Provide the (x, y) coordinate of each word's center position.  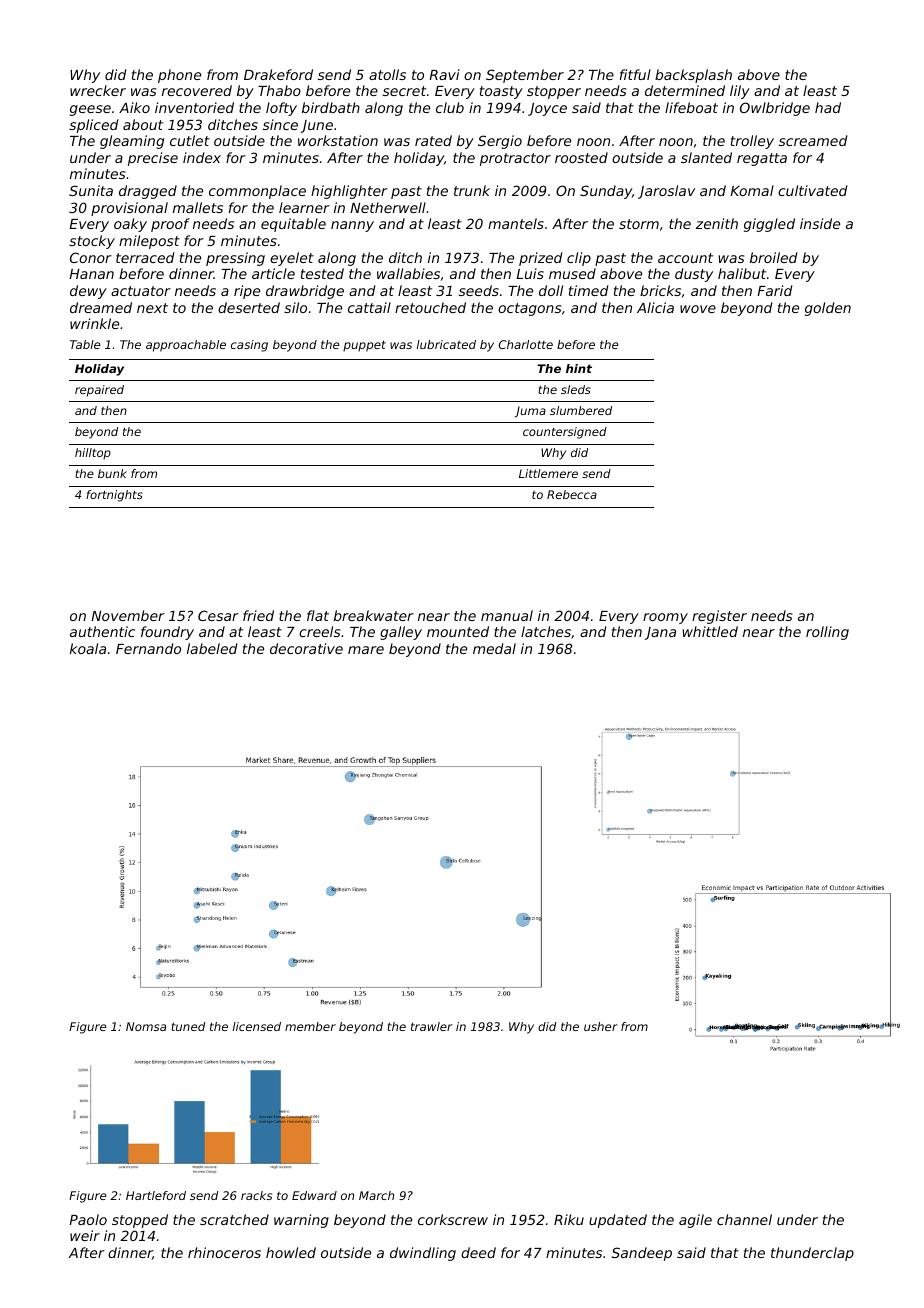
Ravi (444, 74)
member (310, 1026)
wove (698, 309)
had (828, 107)
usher (601, 1026)
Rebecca (572, 494)
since (280, 124)
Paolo (88, 1219)
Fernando (148, 648)
